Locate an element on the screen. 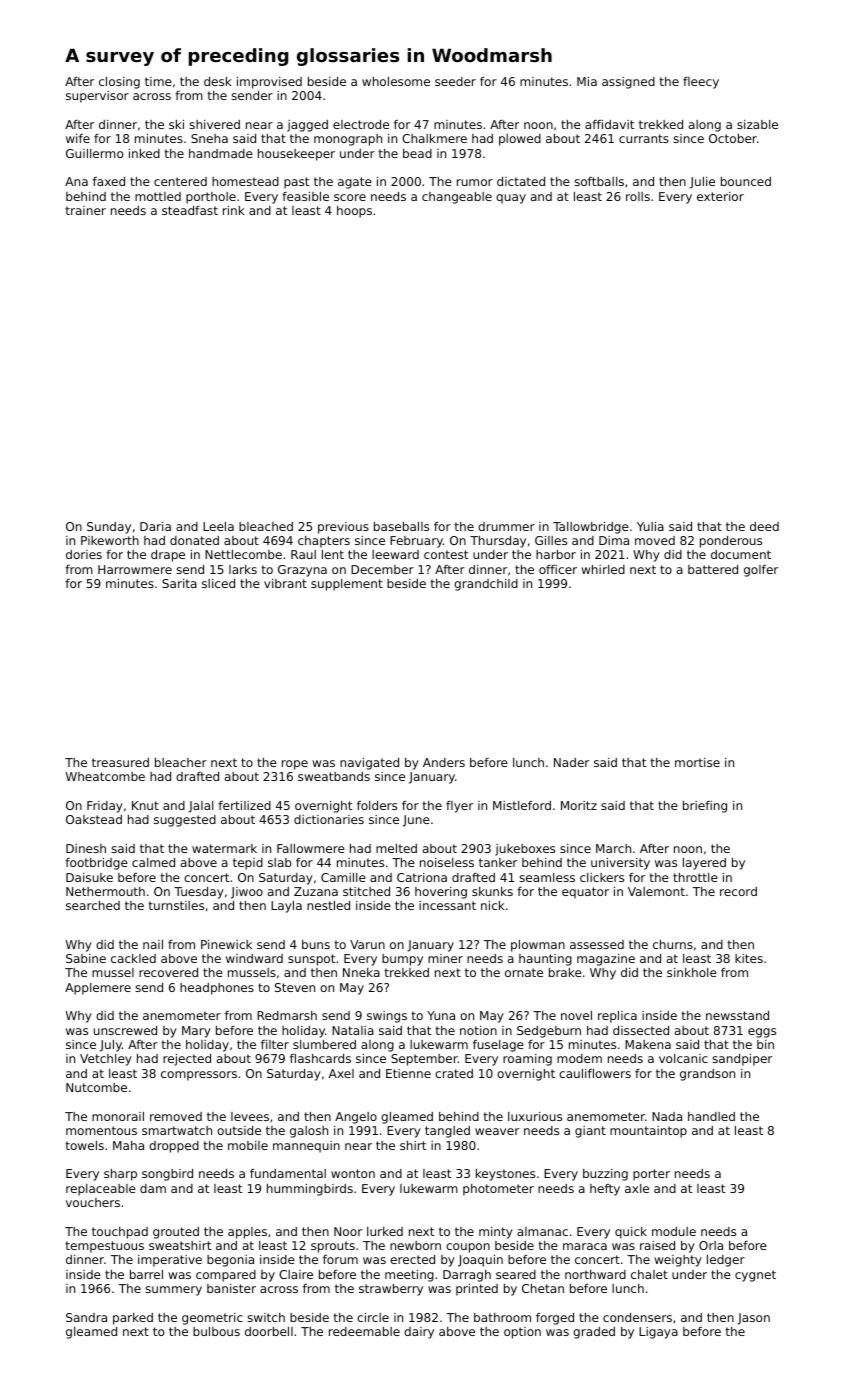 This screenshot has height=1400, width=849. jukeboxes is located at coordinates (525, 850).
